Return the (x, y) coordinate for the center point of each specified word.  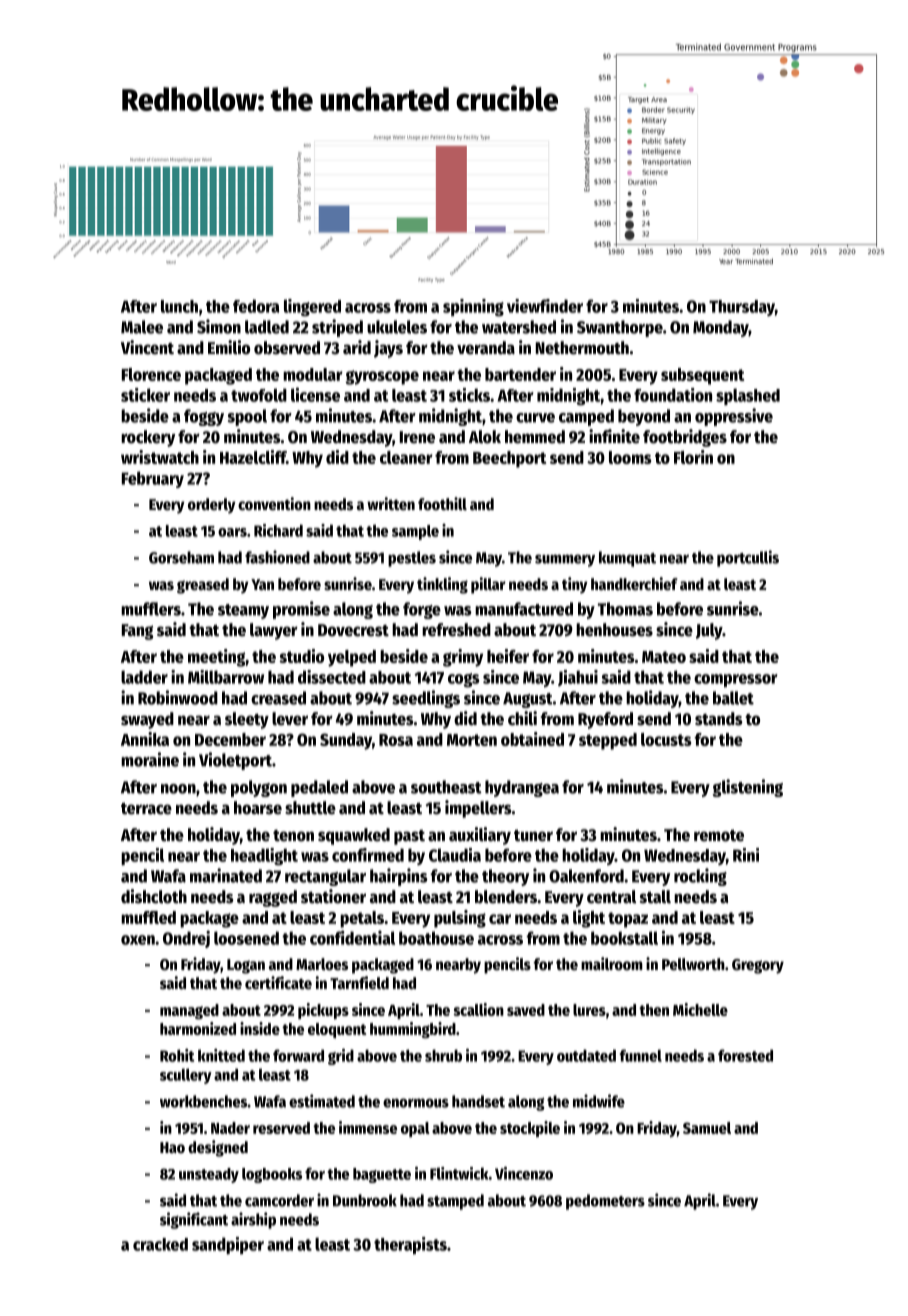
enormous (416, 1103)
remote (719, 836)
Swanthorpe (620, 328)
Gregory (758, 966)
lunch (179, 306)
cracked (160, 1244)
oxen (138, 940)
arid (357, 347)
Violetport (235, 761)
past (409, 837)
